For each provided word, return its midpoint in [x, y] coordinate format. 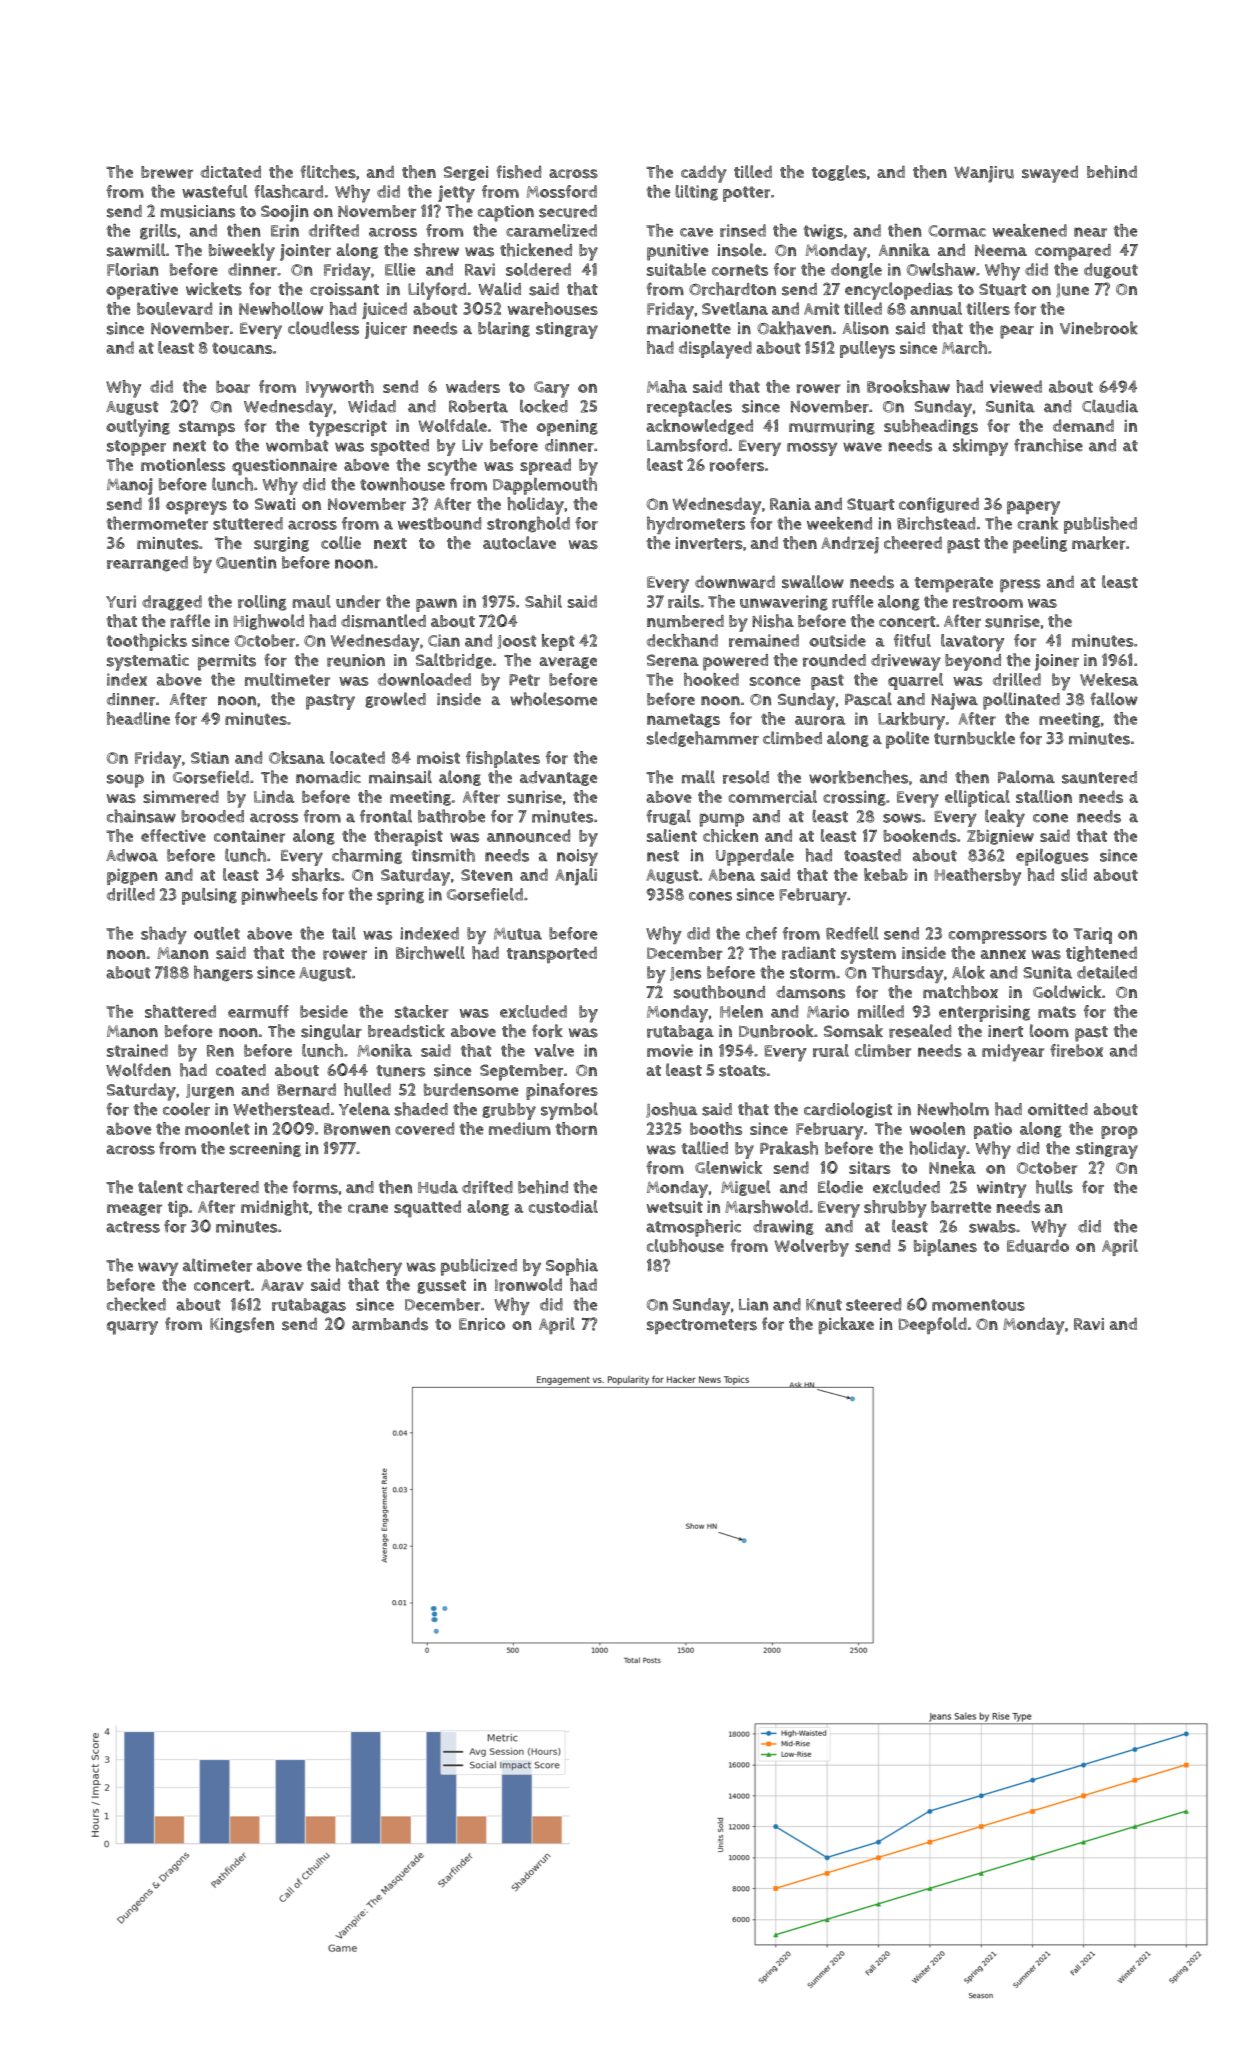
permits [227, 662]
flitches [328, 172]
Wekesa [1109, 679]
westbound [439, 523]
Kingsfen [242, 1325]
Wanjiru [984, 174]
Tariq [1093, 935]
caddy [703, 174]
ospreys [196, 508]
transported [552, 954]
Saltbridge [454, 661]
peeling [1040, 545]
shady [164, 935]
